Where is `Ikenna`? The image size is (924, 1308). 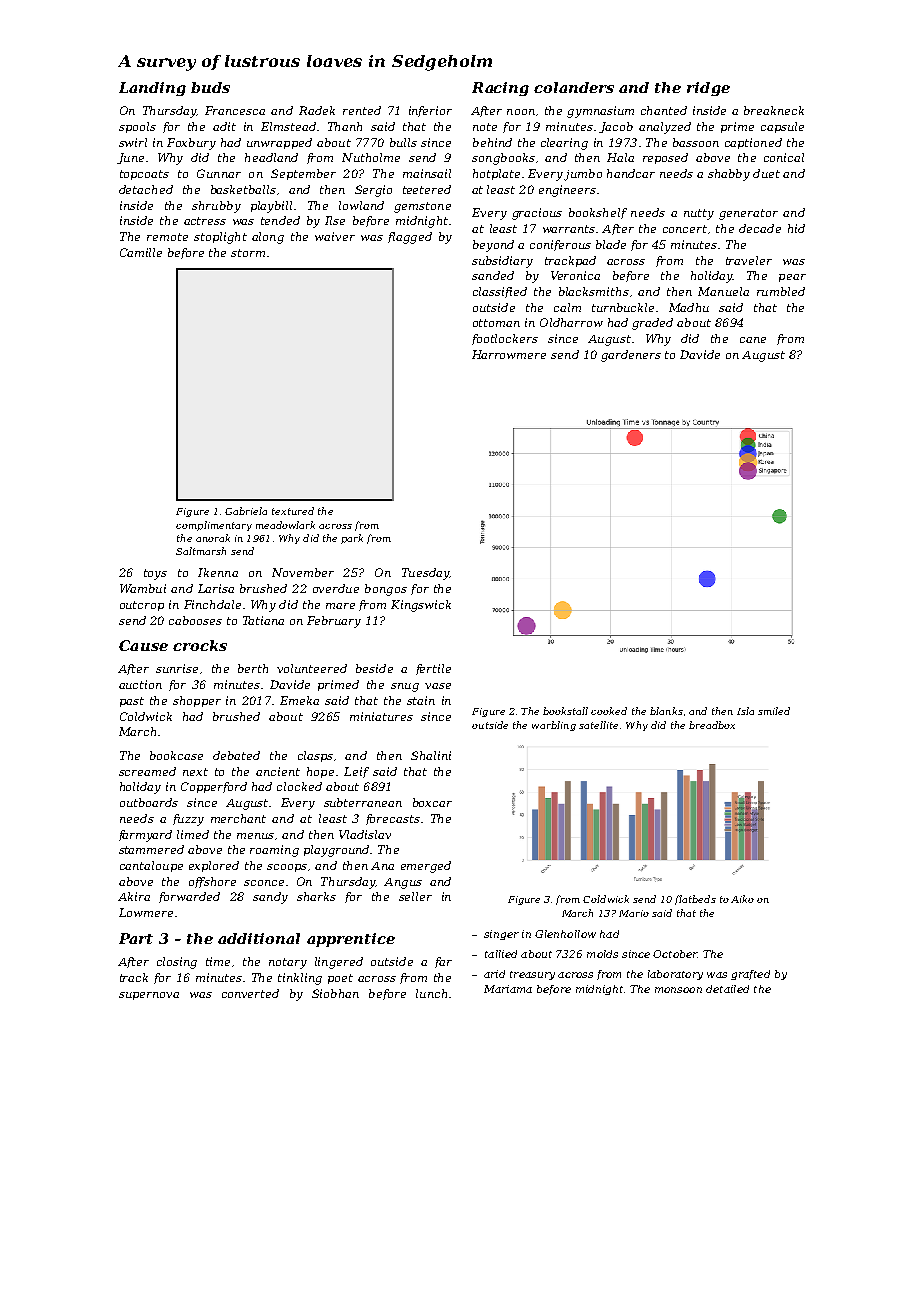 Ikenna is located at coordinates (218, 572).
